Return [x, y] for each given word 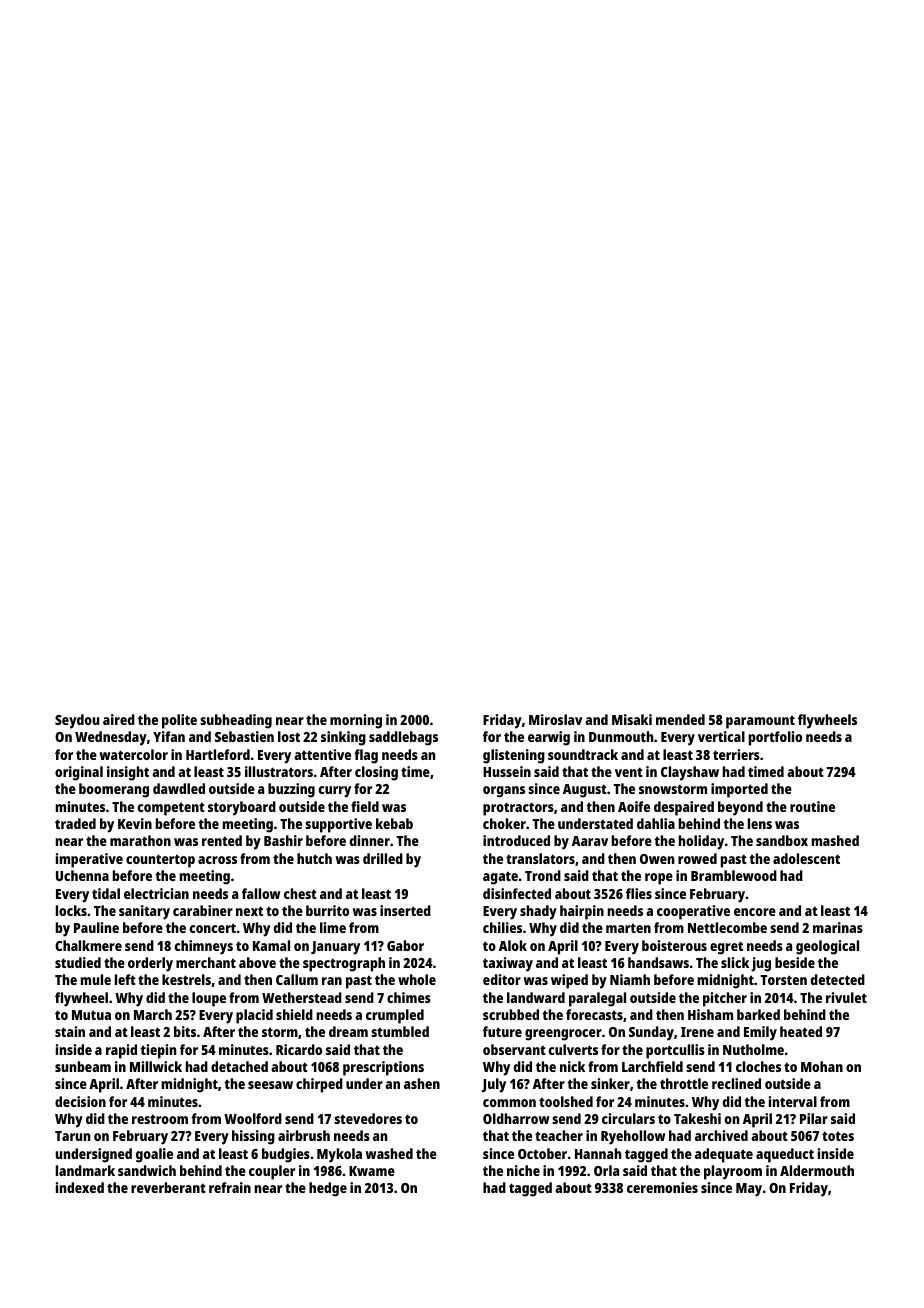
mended [680, 719]
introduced [516, 840]
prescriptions [383, 1068]
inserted [405, 910]
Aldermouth [817, 1170]
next [249, 911]
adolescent [806, 858]
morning [356, 721]
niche [523, 1170]
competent [171, 809]
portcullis [675, 1051]
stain [70, 1031]
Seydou [77, 721]
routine [812, 806]
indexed [80, 1187]
